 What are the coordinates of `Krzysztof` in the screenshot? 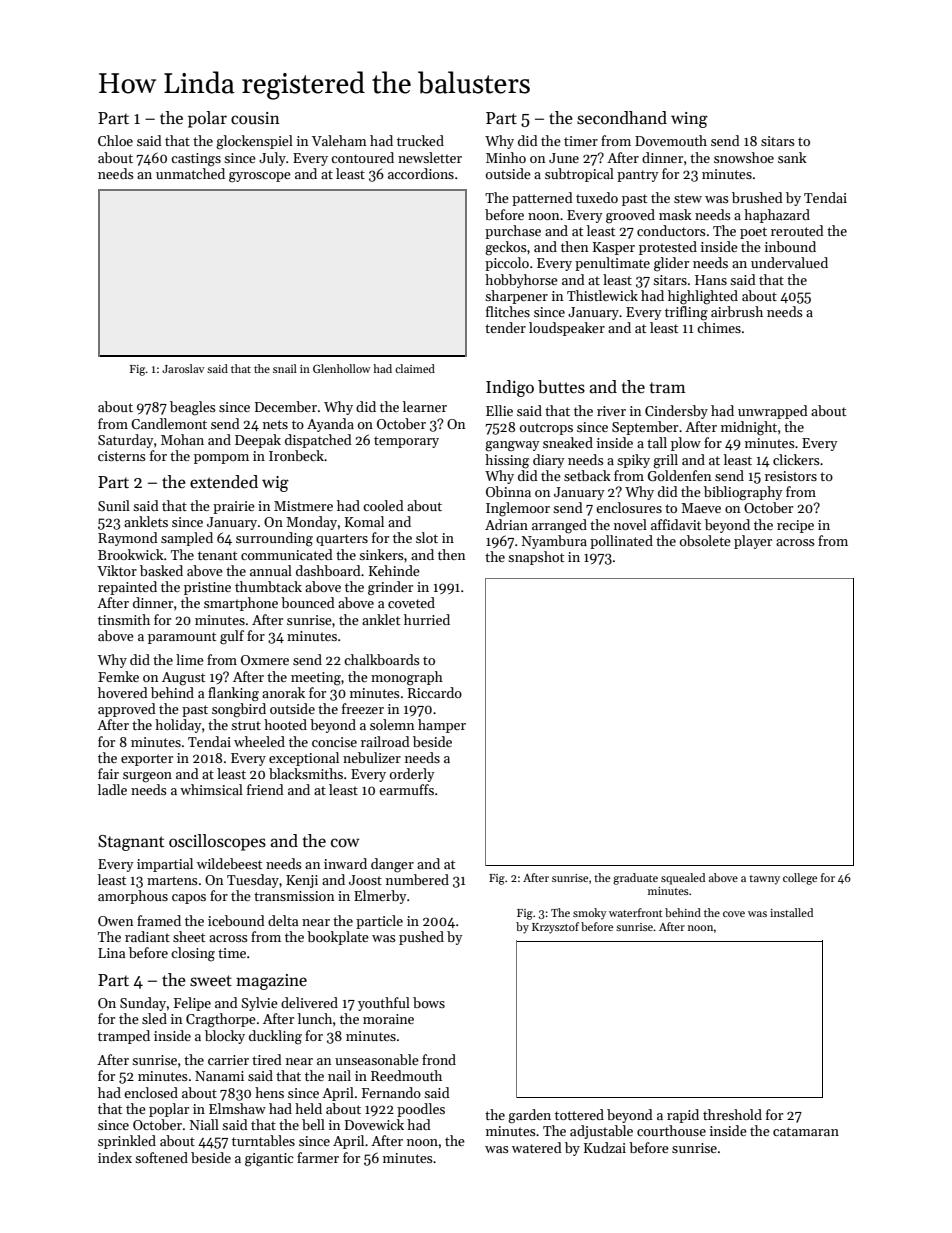 It's located at (555, 928).
